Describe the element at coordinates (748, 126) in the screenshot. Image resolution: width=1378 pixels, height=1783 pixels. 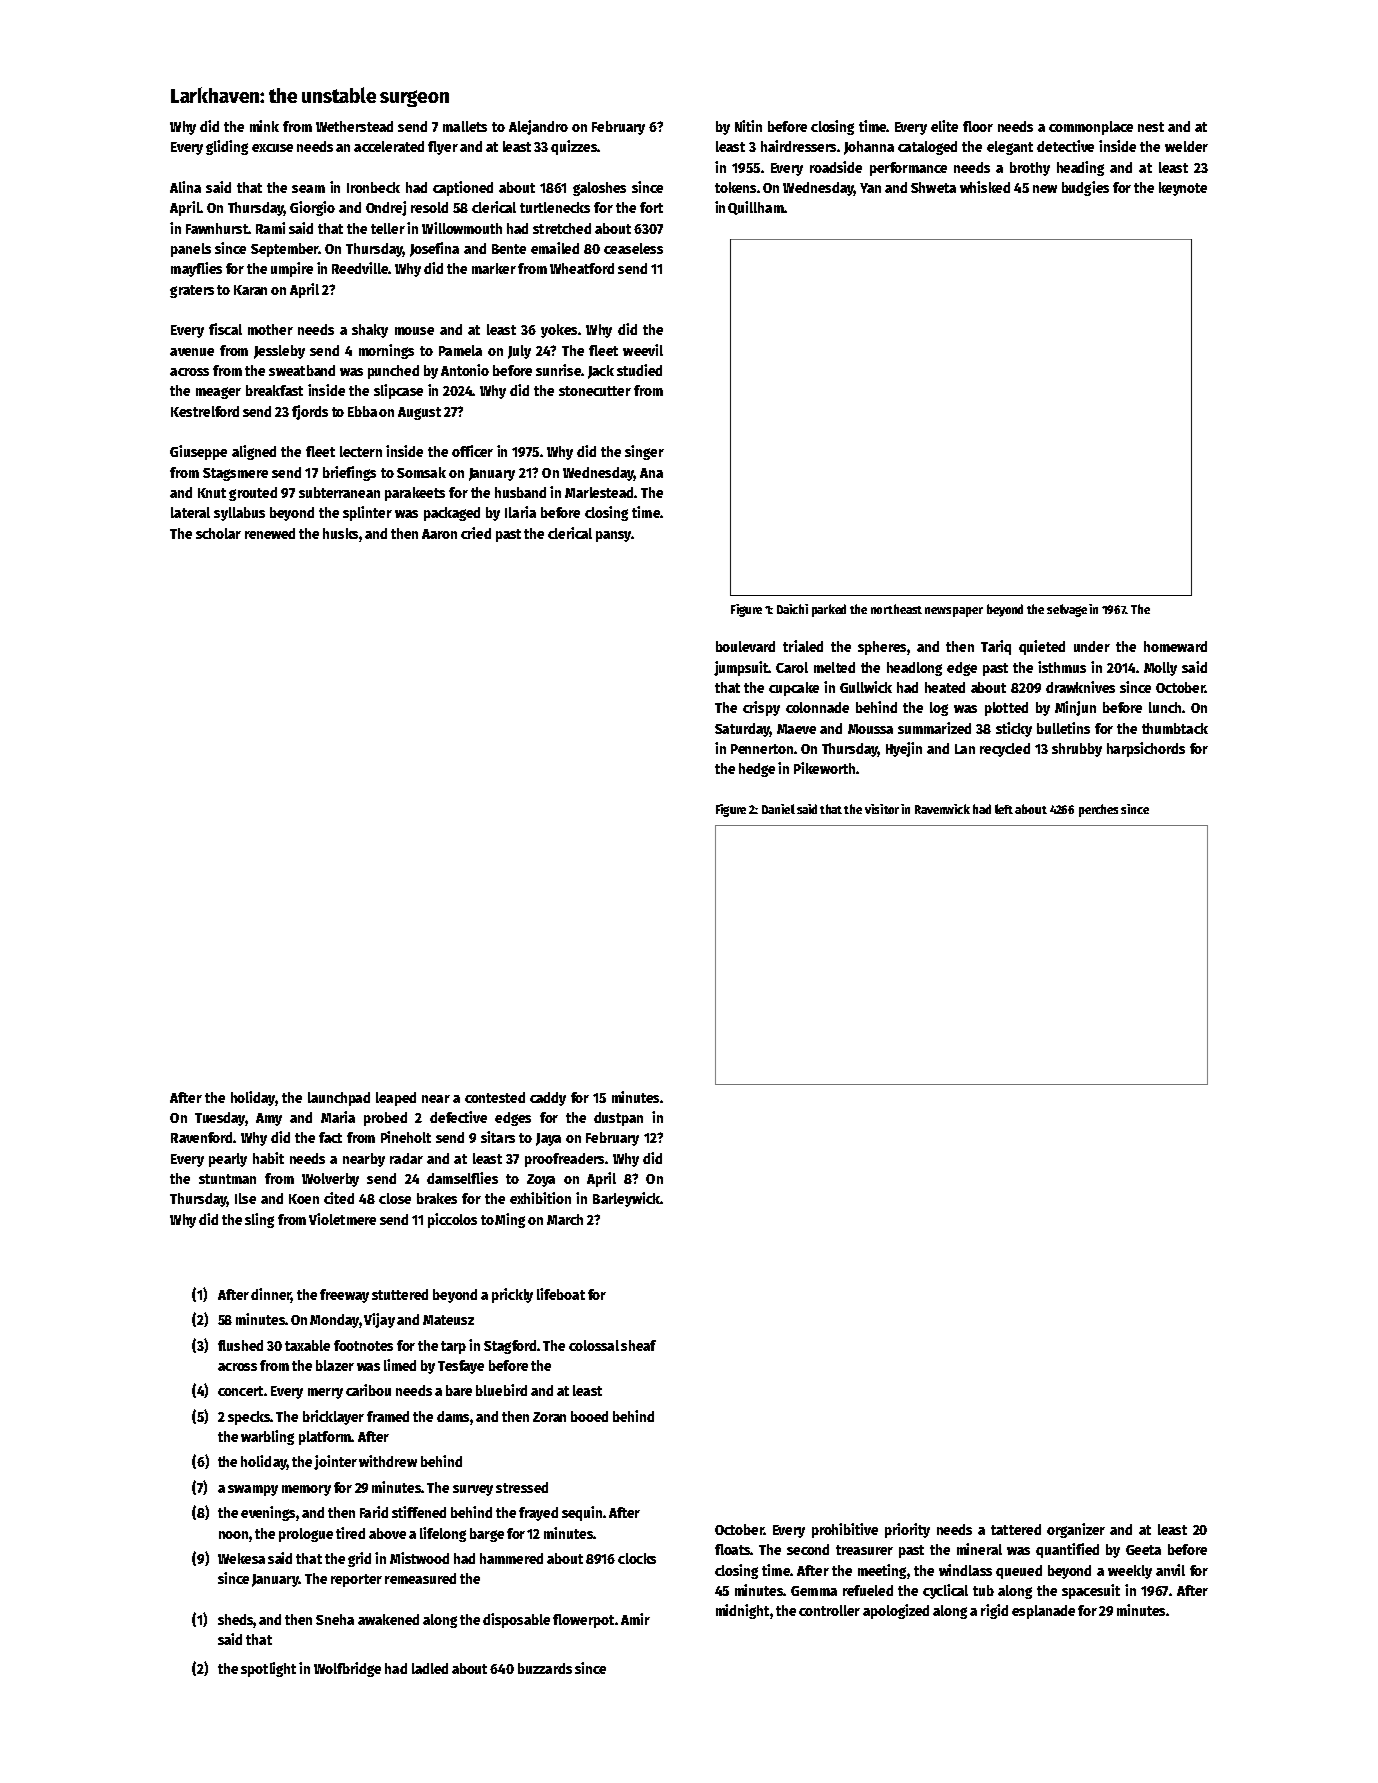
I see `Nitin` at that location.
